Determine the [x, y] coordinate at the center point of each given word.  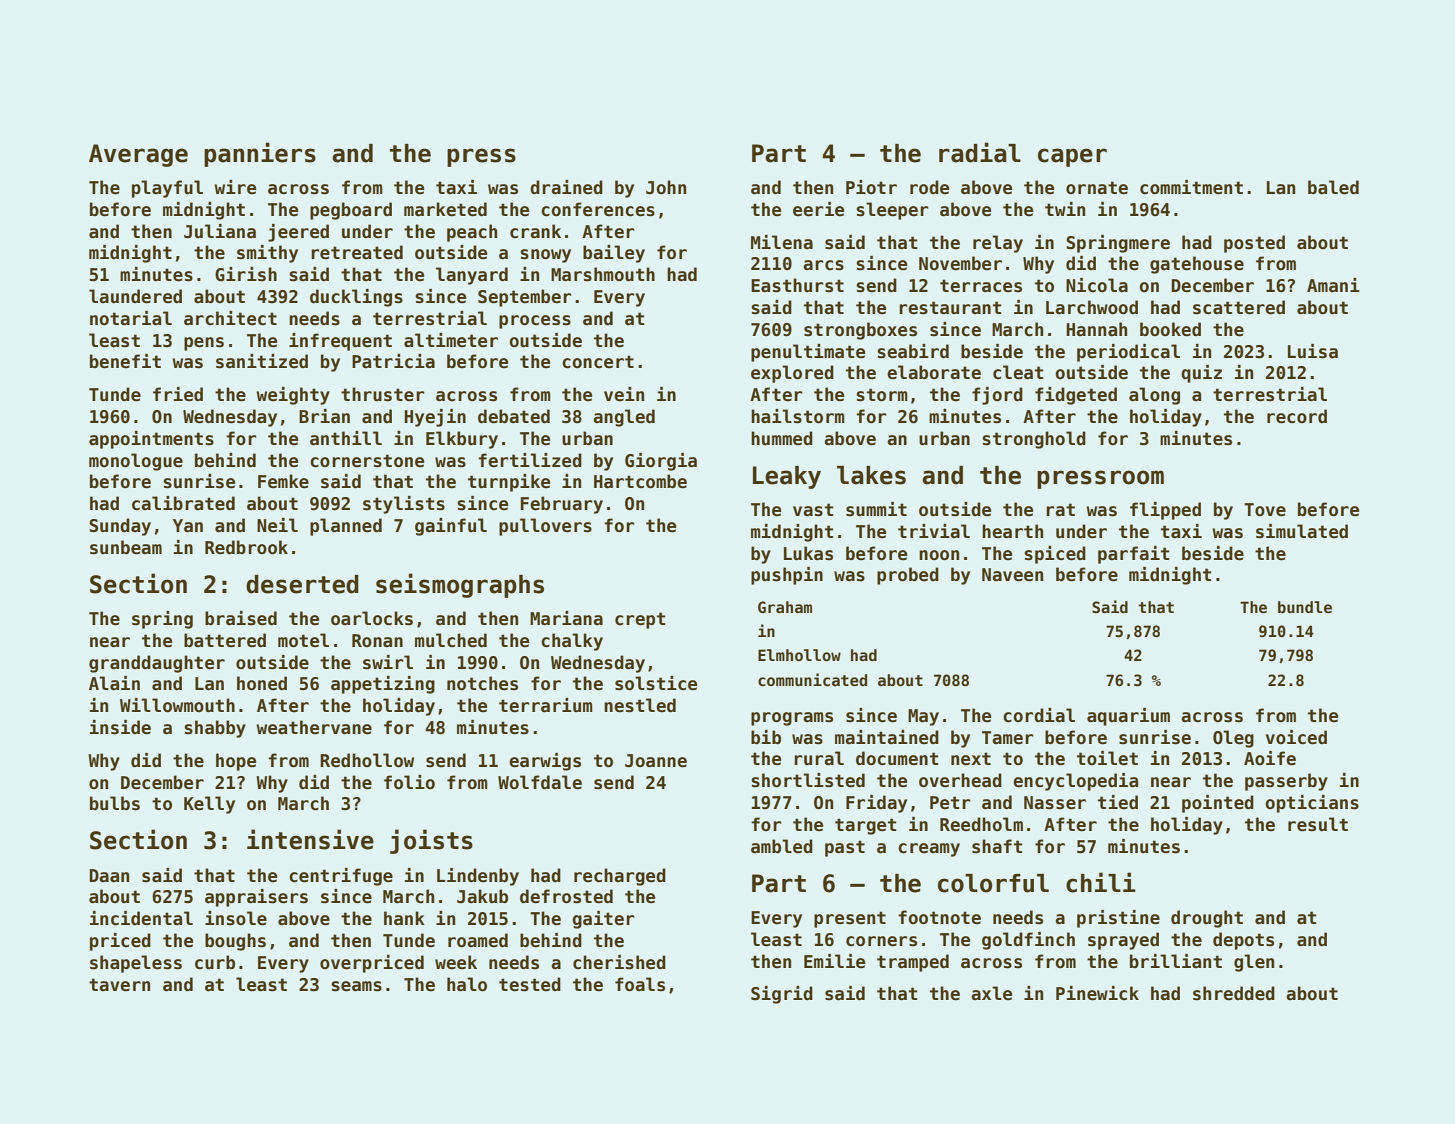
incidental [141, 918]
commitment [1191, 187]
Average [138, 155]
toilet [1107, 758]
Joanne [656, 761]
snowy [545, 256]
